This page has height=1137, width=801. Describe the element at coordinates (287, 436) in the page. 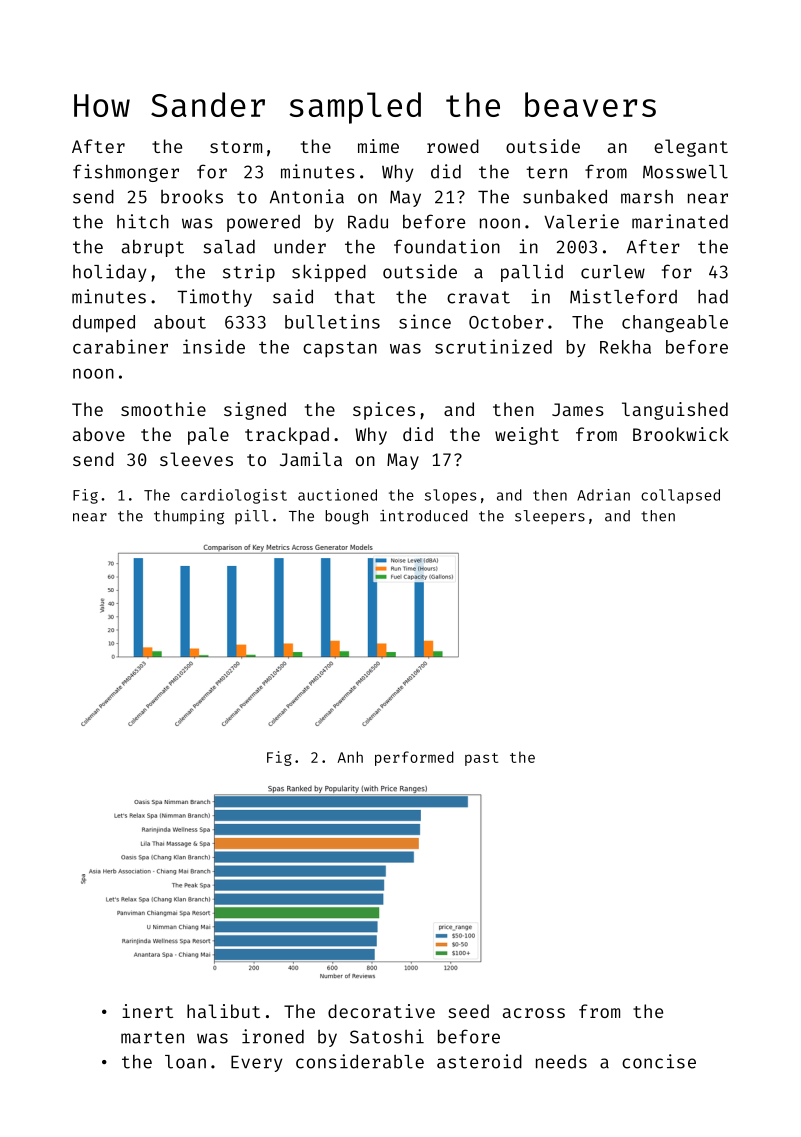

I see `trackpad` at that location.
